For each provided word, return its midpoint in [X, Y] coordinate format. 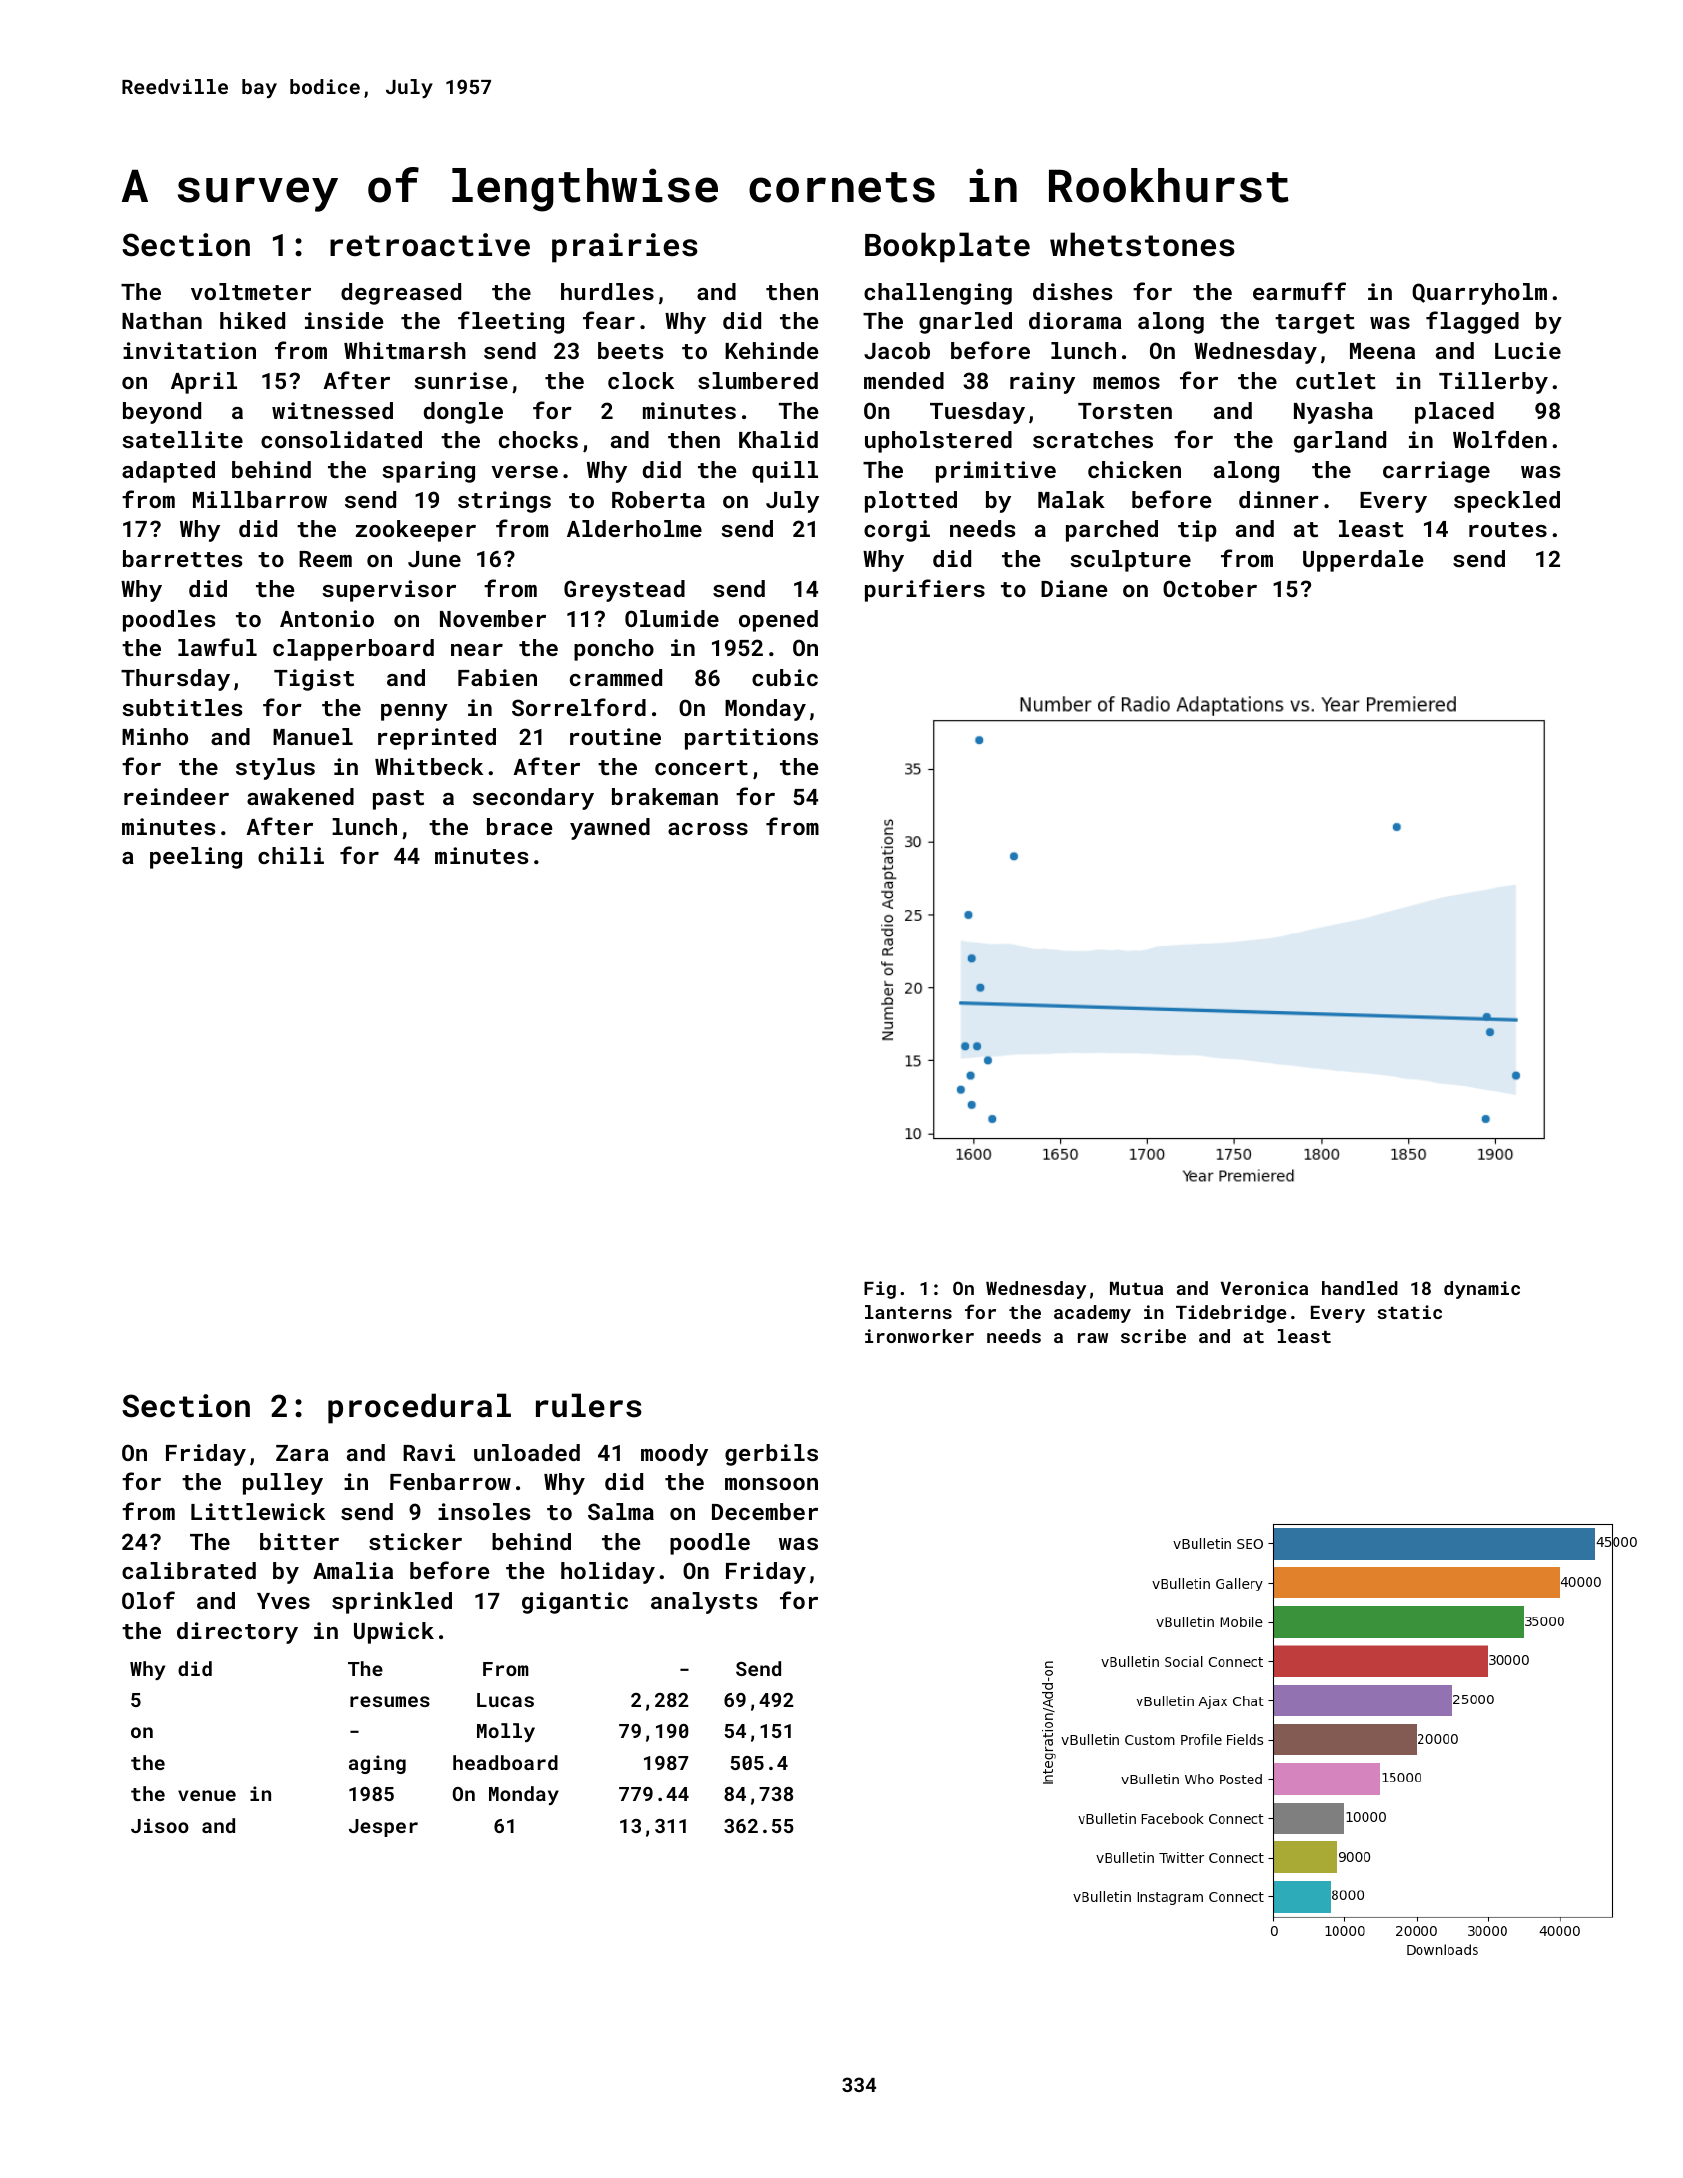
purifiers [925, 590]
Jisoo [160, 1825]
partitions [751, 739]
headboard [505, 1762]
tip [1197, 531]
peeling [196, 858]
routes [1508, 529]
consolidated [341, 439]
